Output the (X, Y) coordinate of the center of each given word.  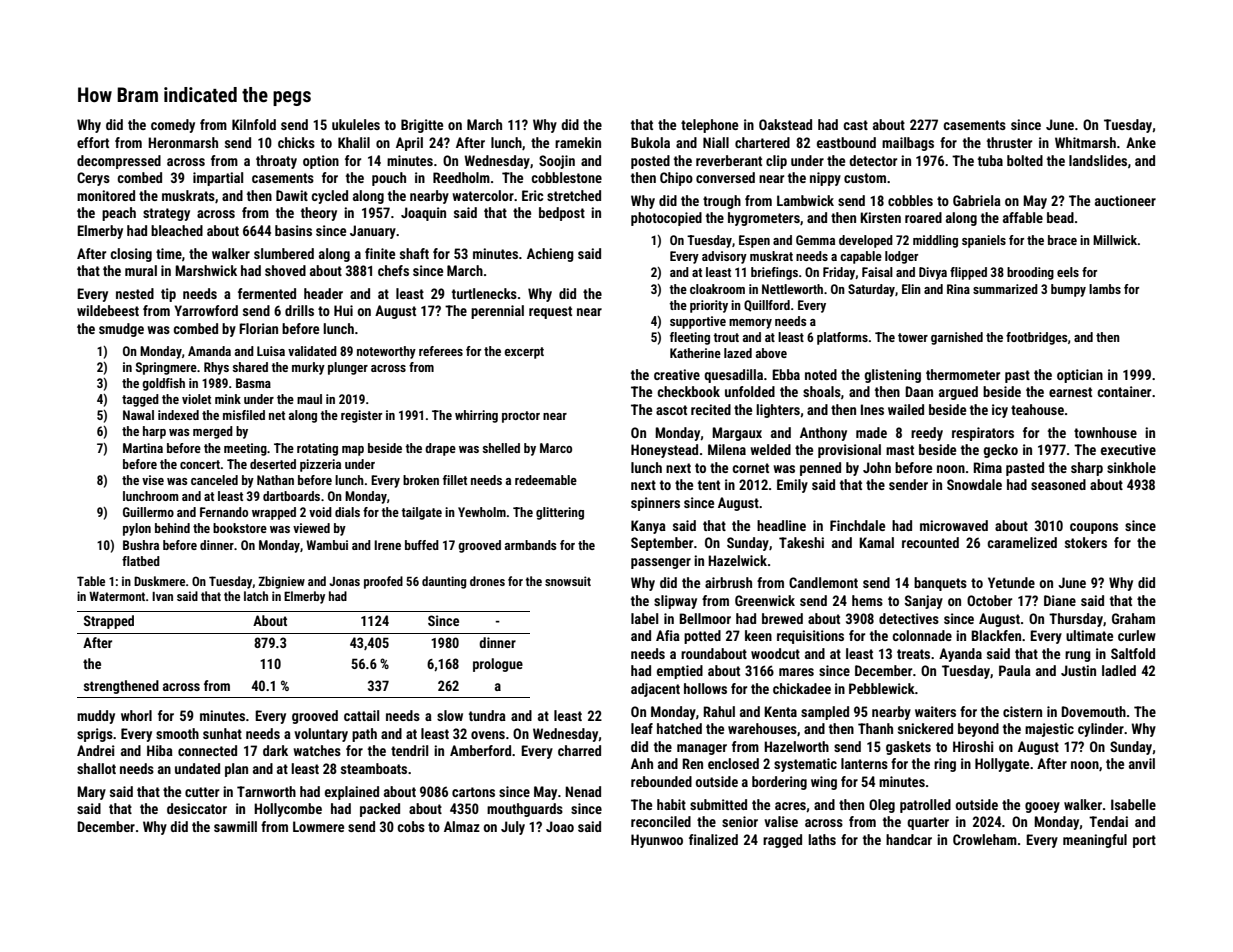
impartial (218, 179)
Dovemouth (1093, 711)
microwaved (954, 525)
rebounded (661, 781)
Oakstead (785, 124)
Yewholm (482, 512)
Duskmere (159, 581)
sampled (825, 713)
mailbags (908, 144)
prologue (498, 665)
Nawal (138, 415)
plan (236, 770)
